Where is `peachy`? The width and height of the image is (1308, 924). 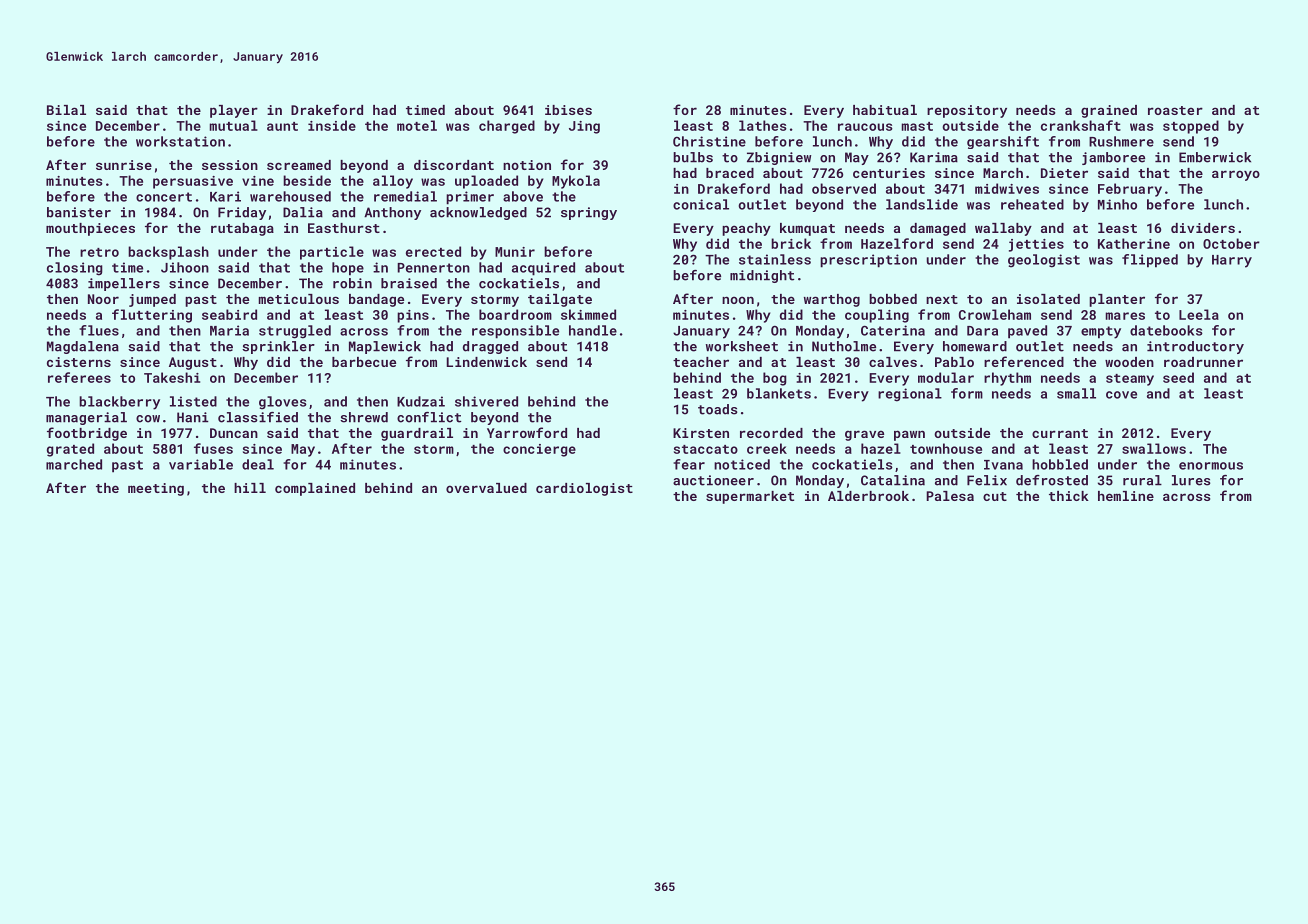
peachy is located at coordinates (746, 229).
